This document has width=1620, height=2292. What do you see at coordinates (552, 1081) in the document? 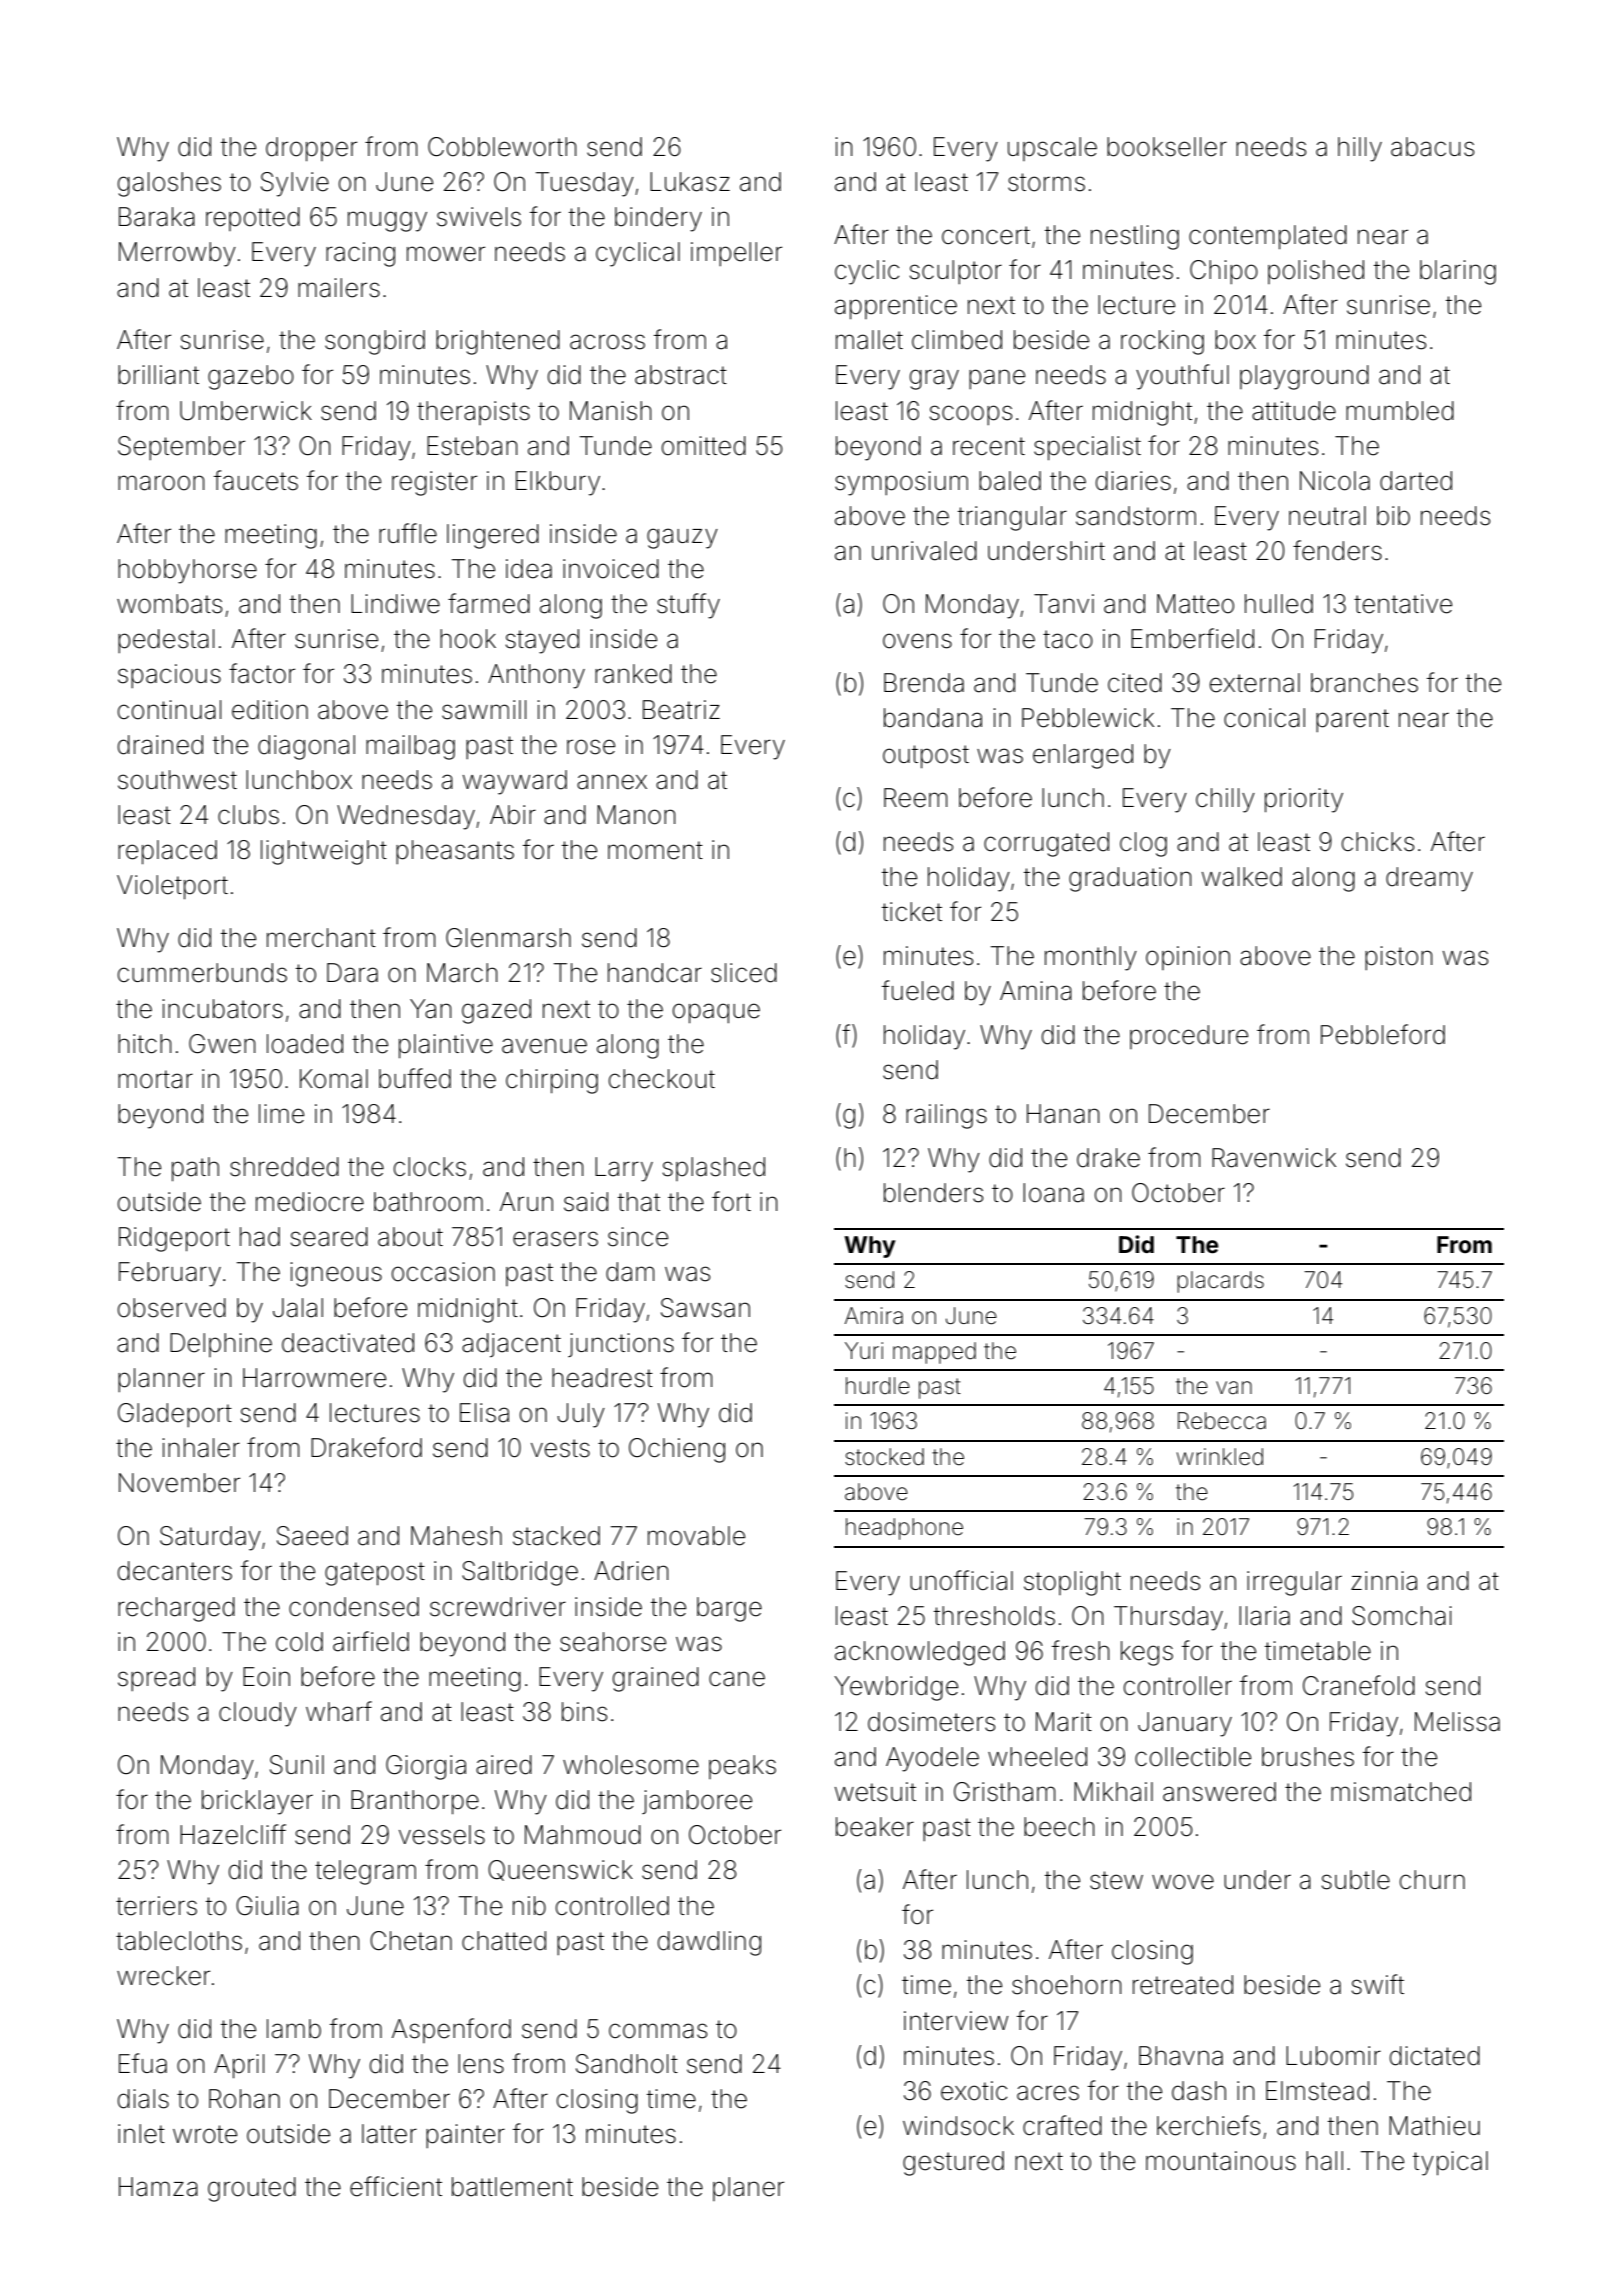
I see `chirping` at bounding box center [552, 1081].
